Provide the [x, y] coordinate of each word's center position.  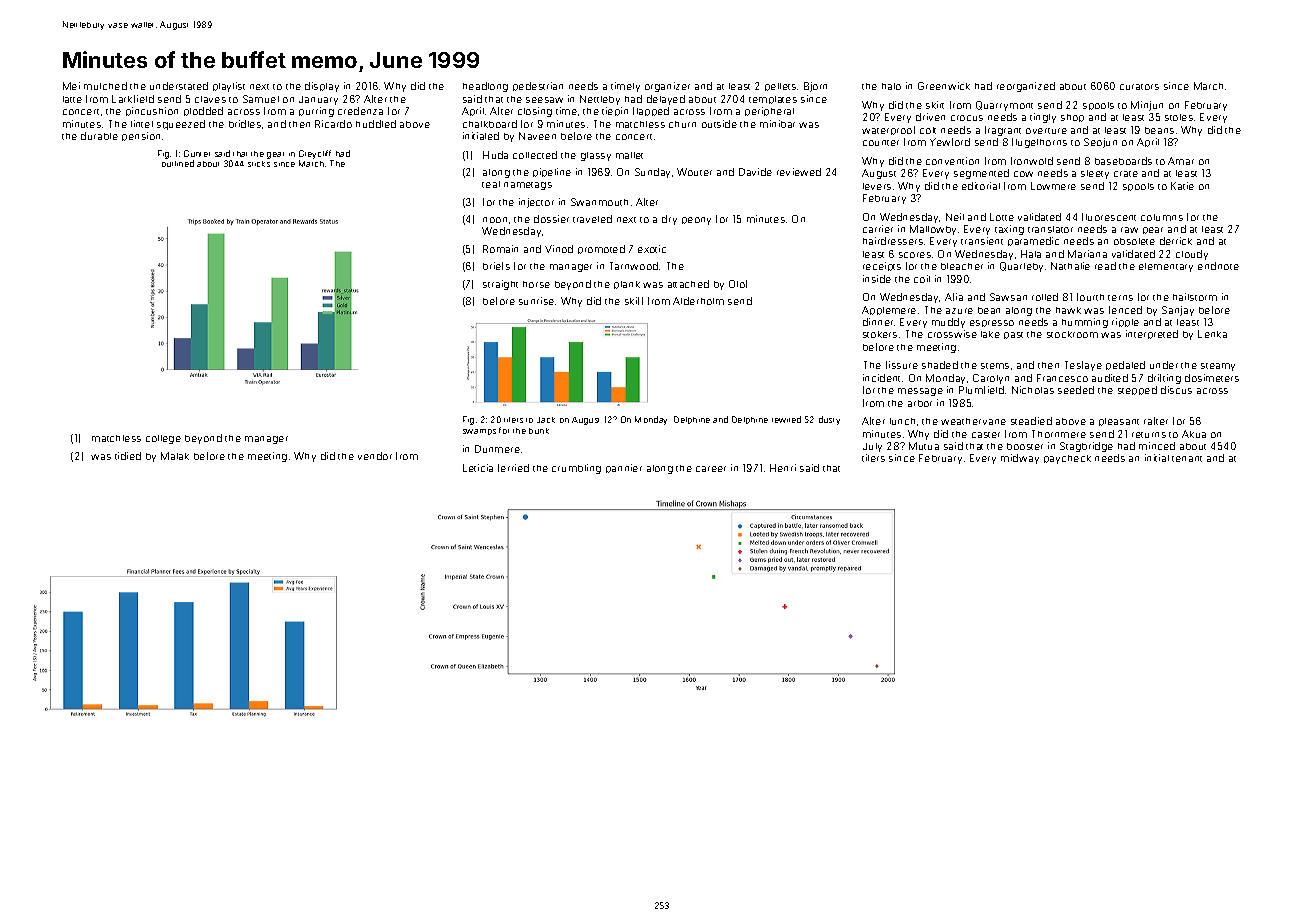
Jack [546, 420]
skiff [634, 301]
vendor [375, 456]
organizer [667, 87]
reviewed [799, 172]
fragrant [1003, 131]
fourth [1090, 297]
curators [1139, 87]
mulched [105, 86]
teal [491, 184]
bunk [539, 431]
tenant [1187, 459]
